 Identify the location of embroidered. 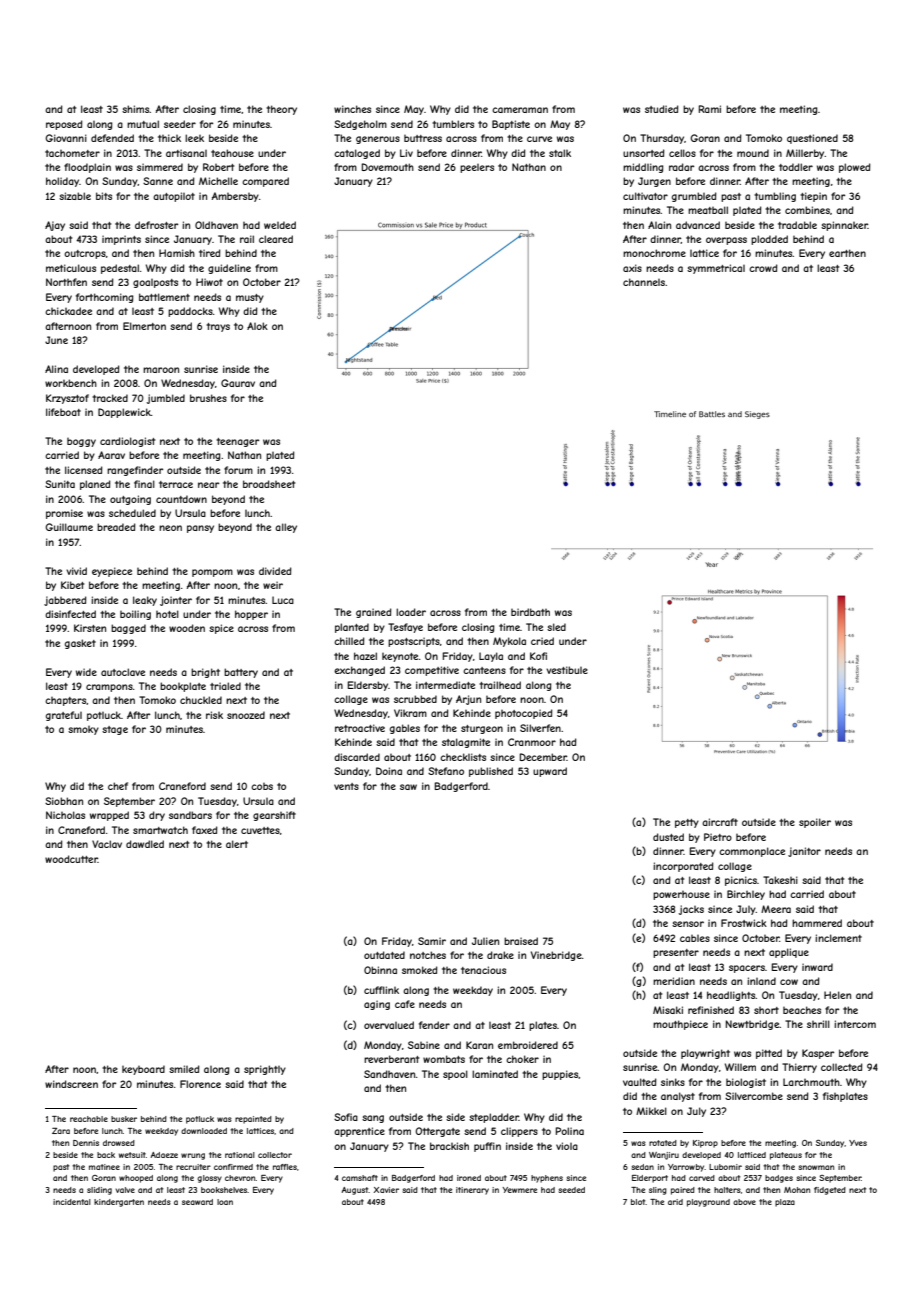
(528, 1045).
